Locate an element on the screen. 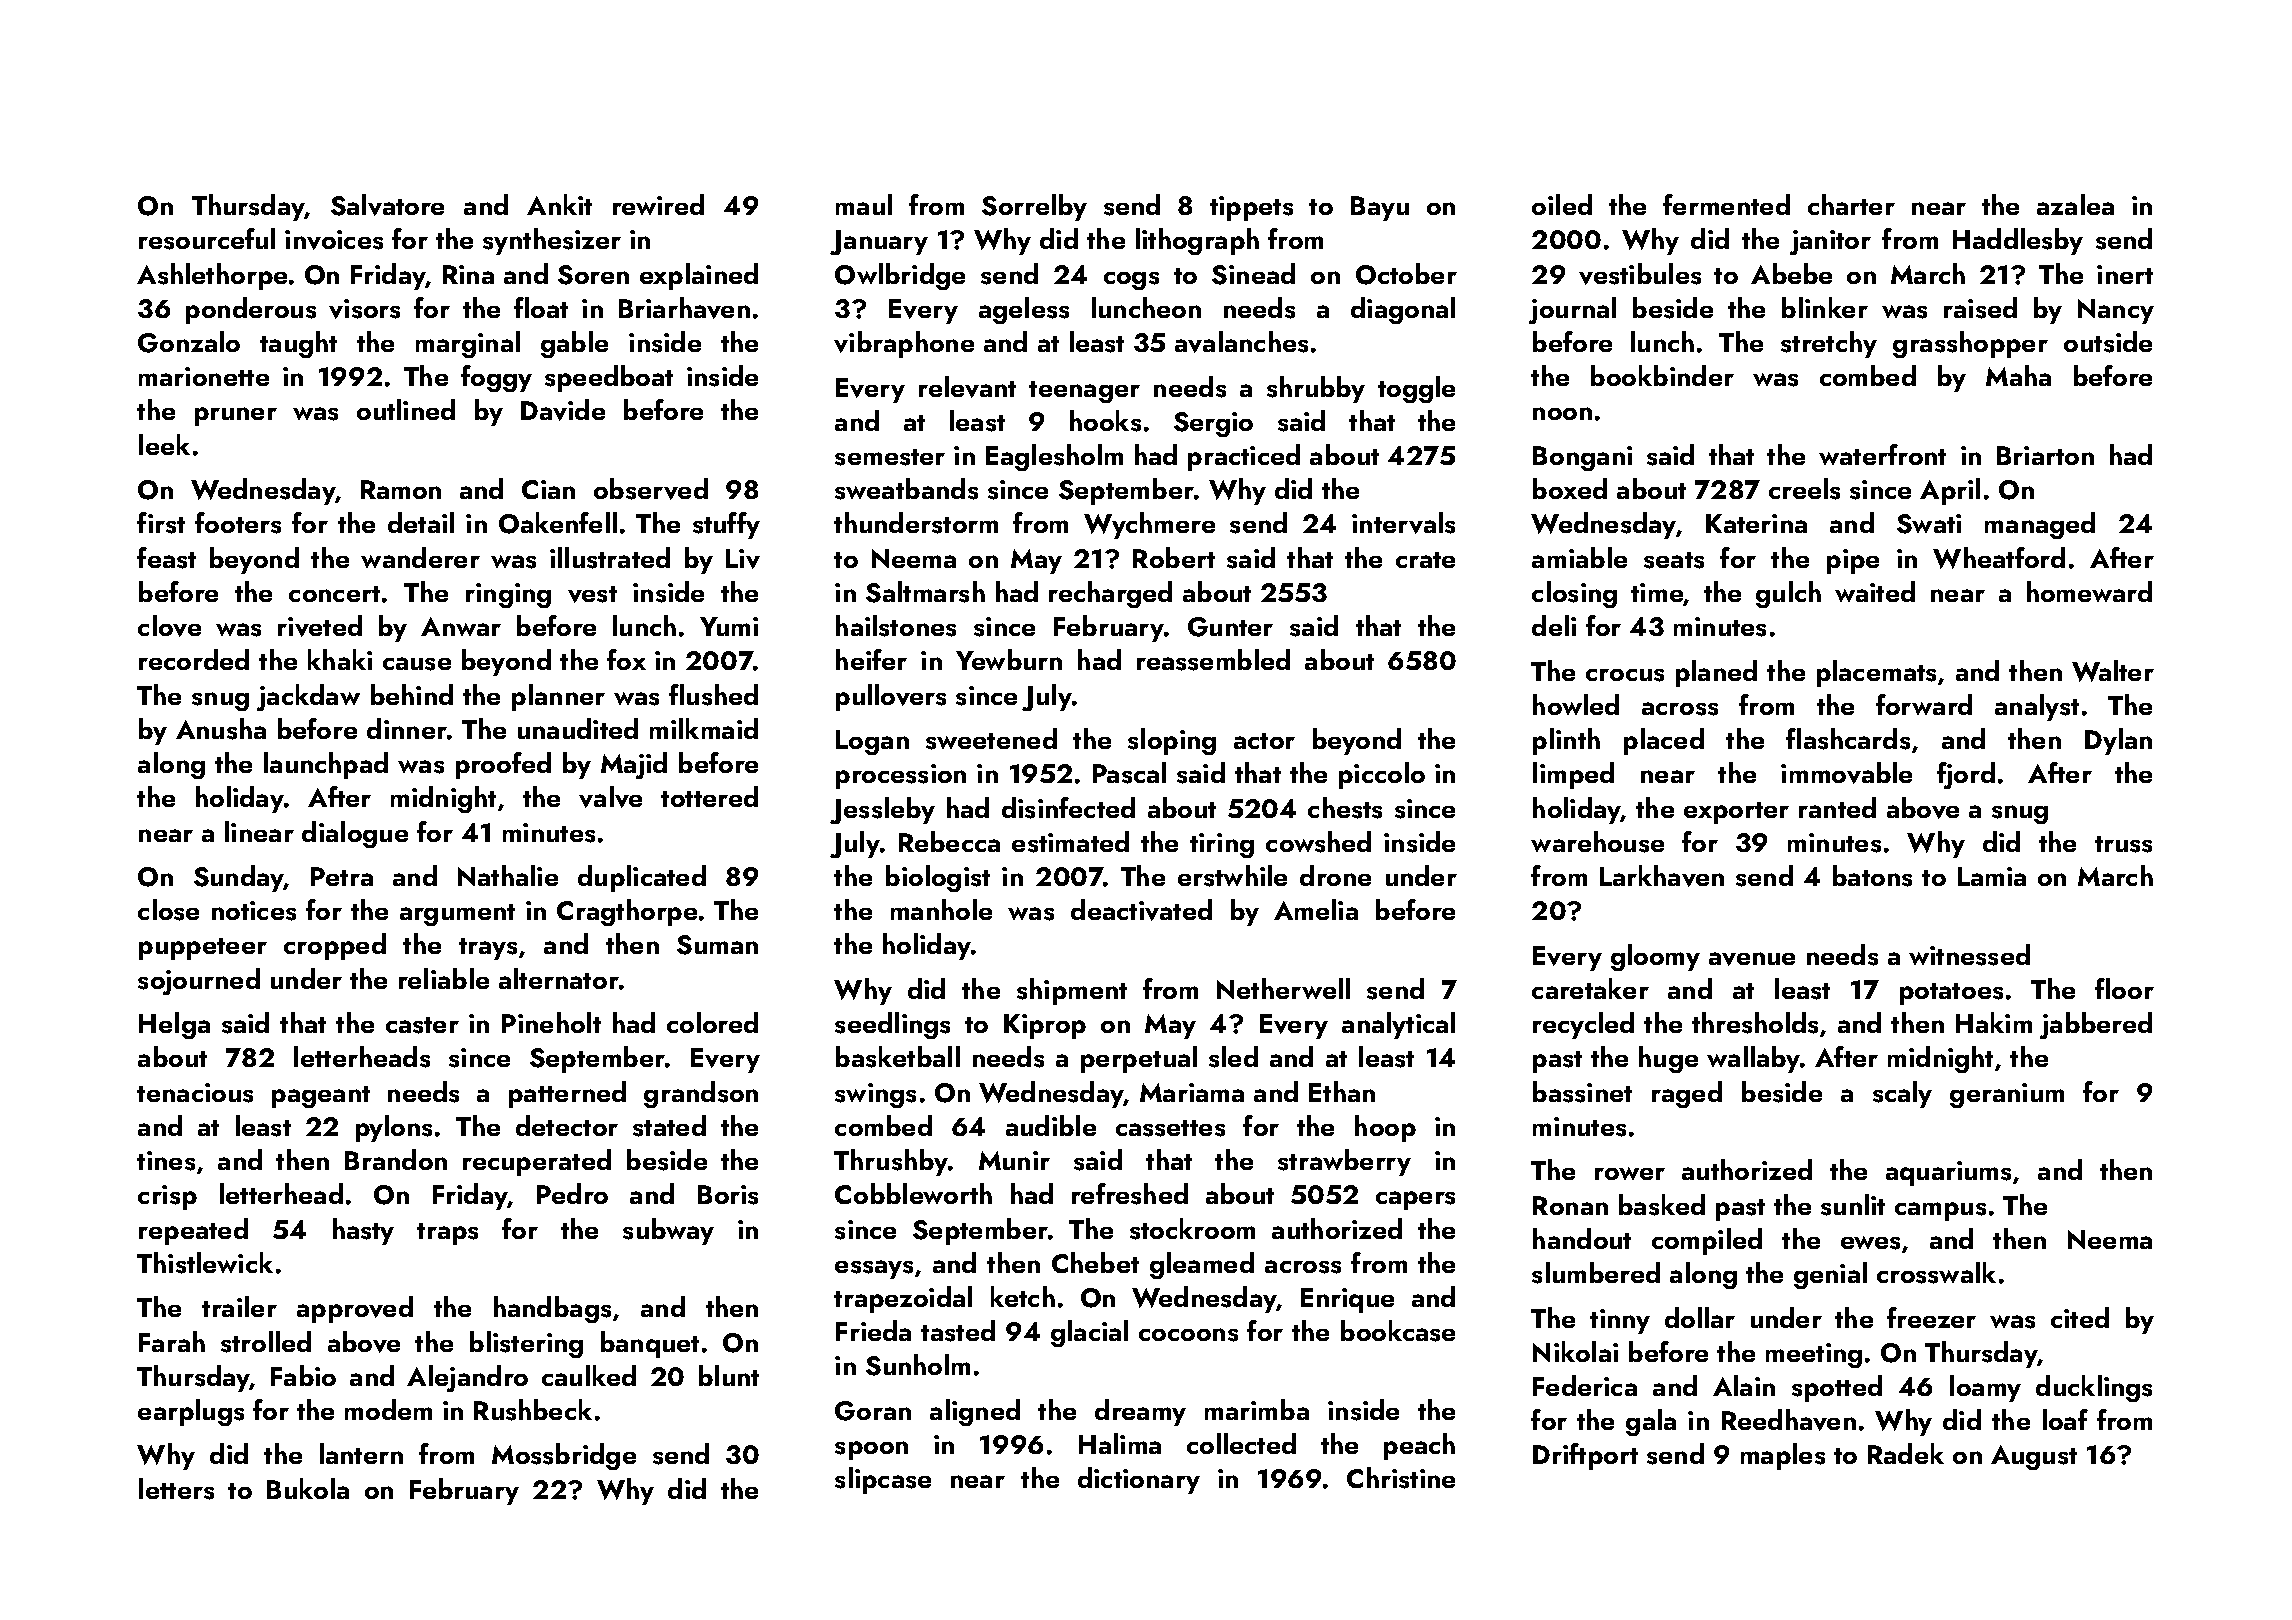  placed is located at coordinates (1664, 741).
